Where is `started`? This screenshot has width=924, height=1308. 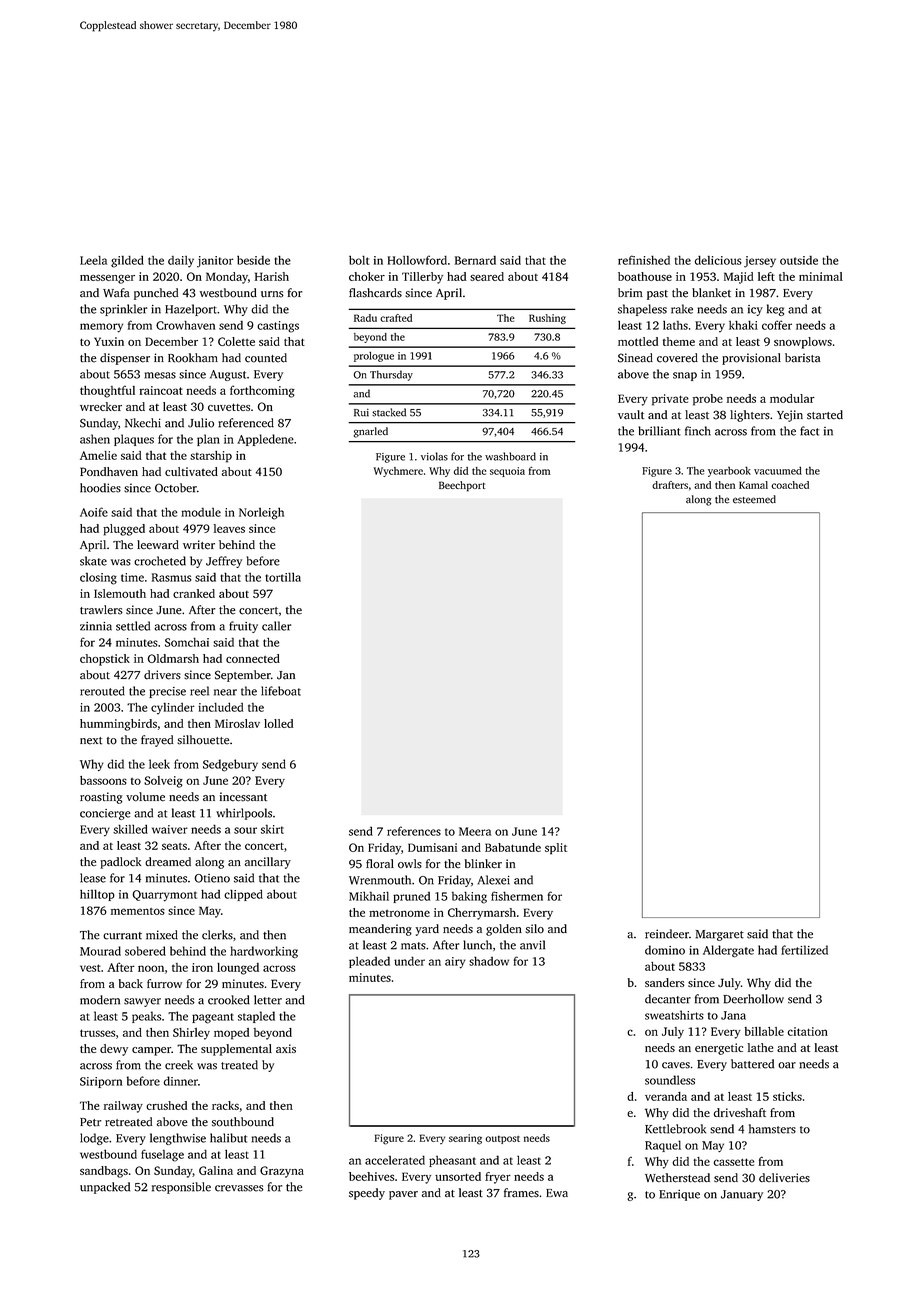
started is located at coordinates (825, 415).
